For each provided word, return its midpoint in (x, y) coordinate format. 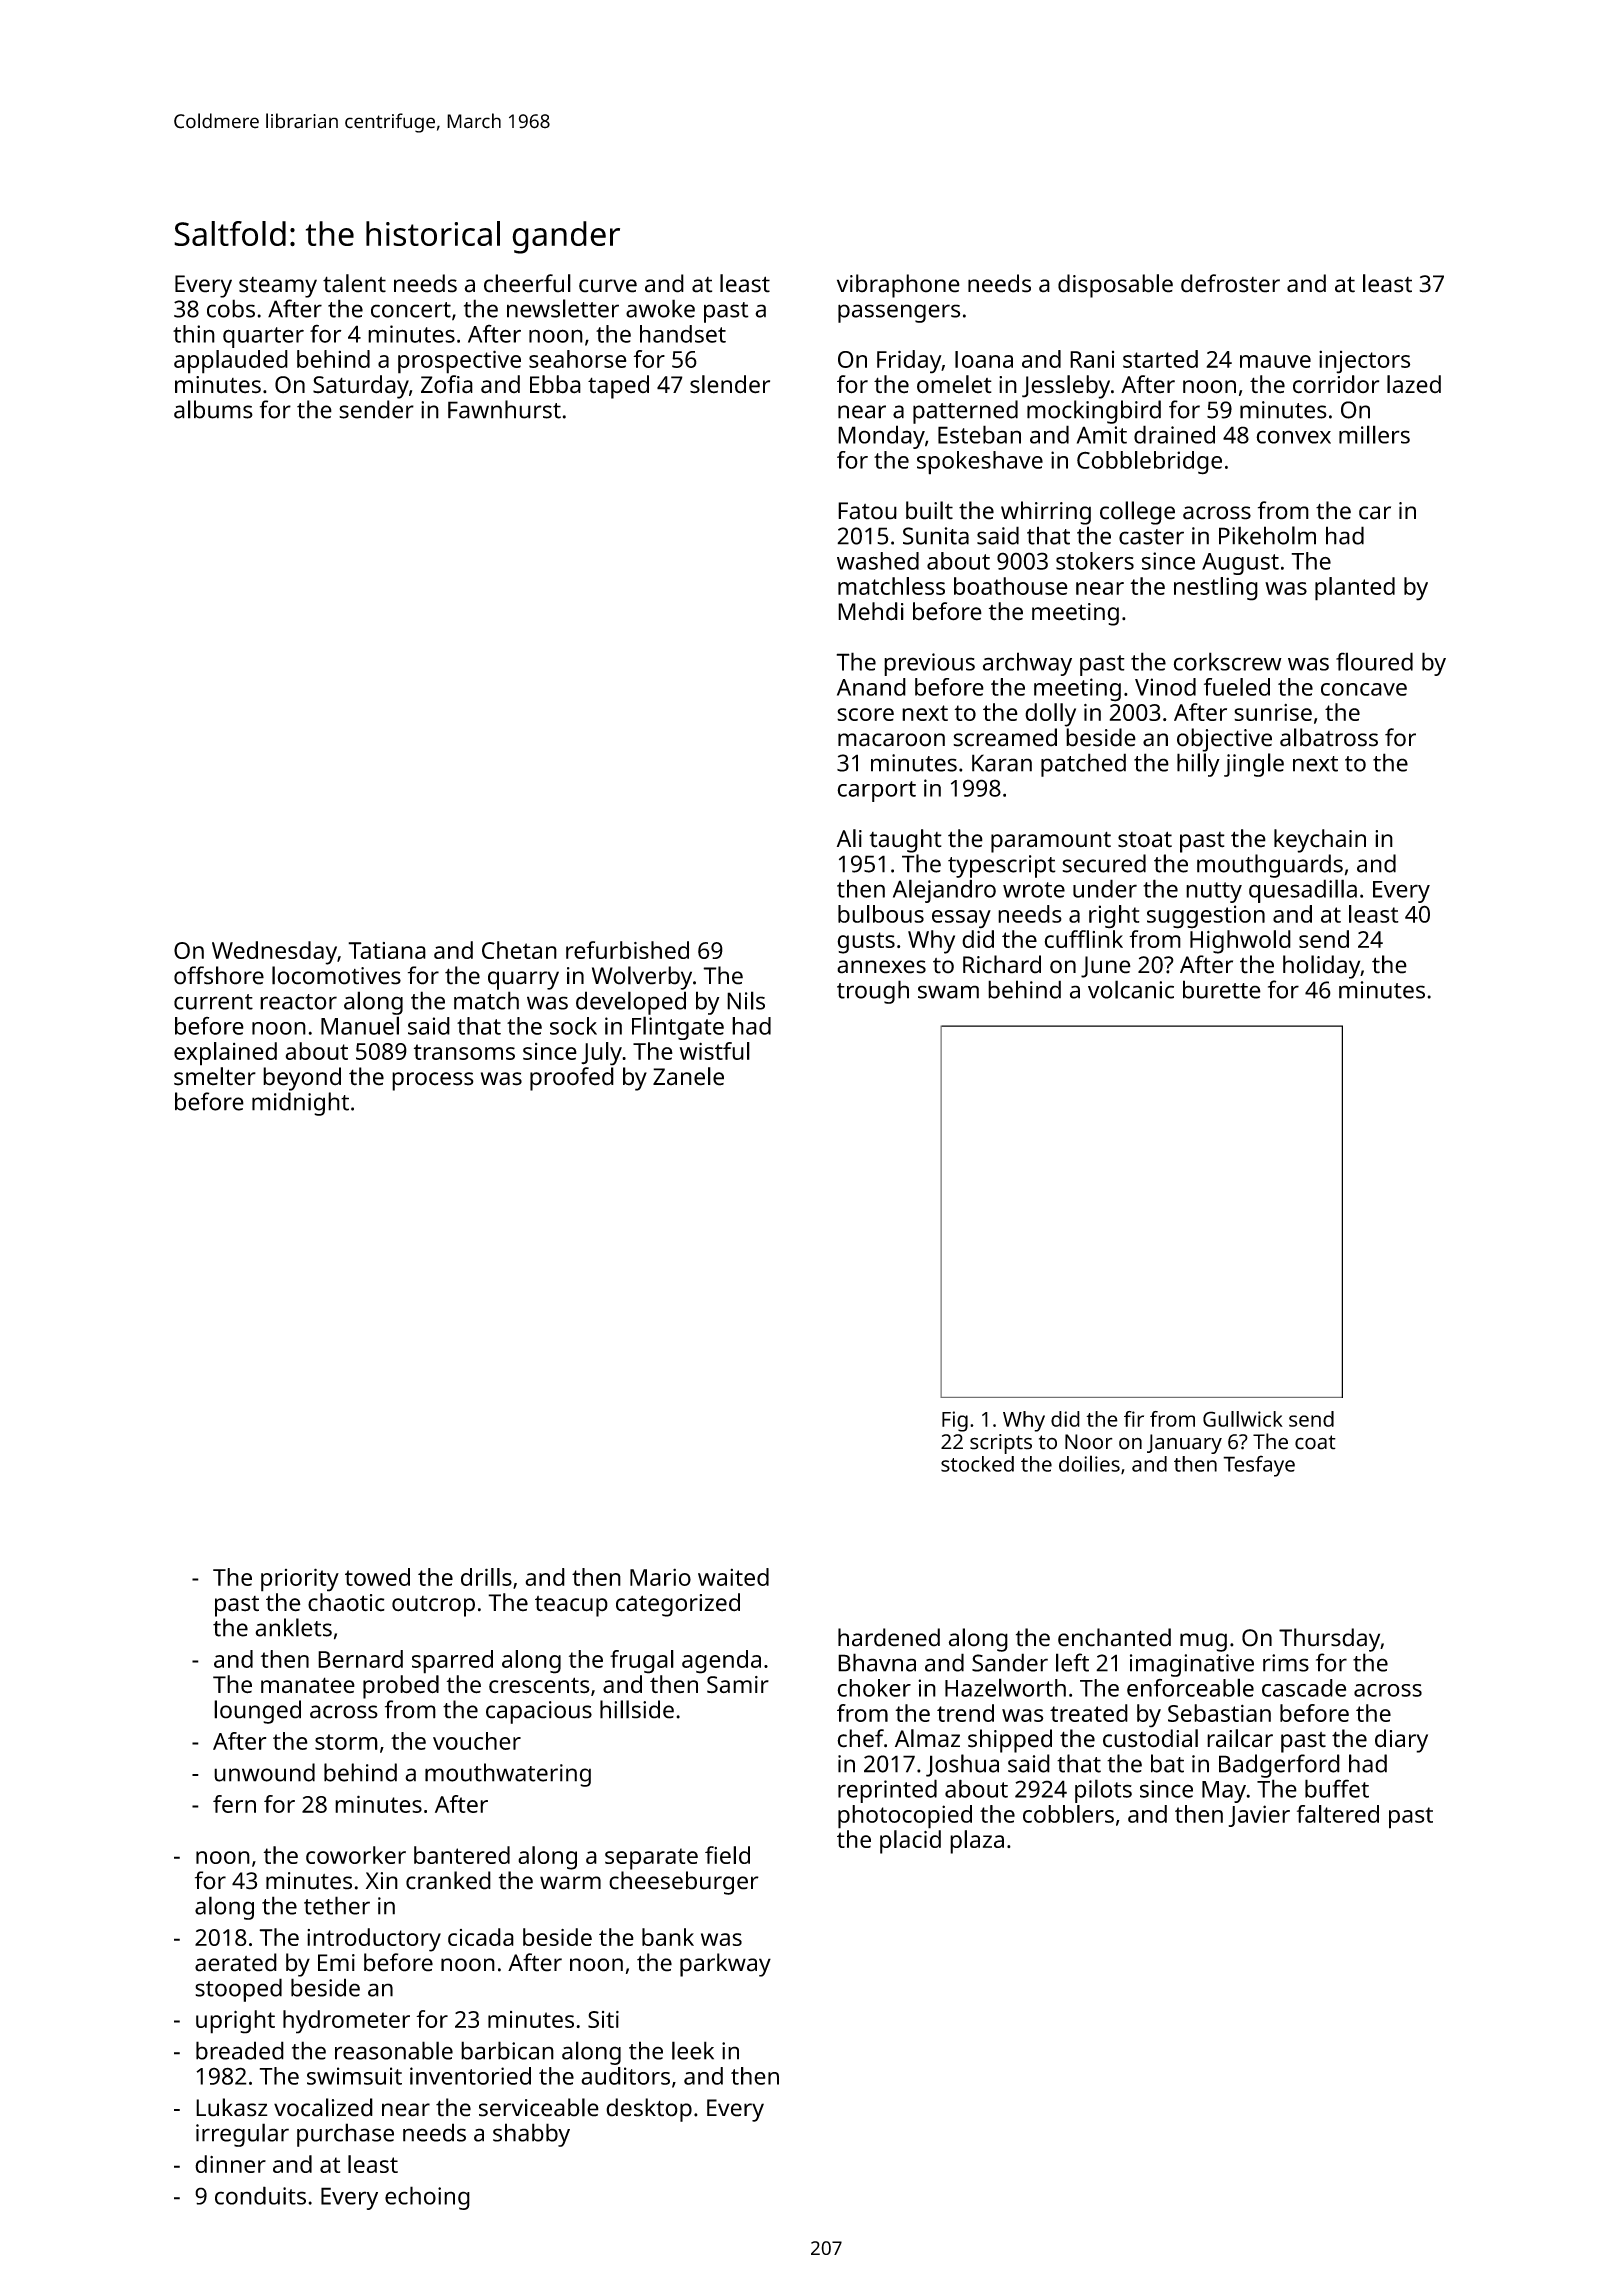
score (865, 714)
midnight (300, 1104)
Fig (955, 1421)
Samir (738, 1685)
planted (1355, 589)
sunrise (1273, 712)
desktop (649, 2110)
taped (618, 387)
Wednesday (274, 953)
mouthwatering (508, 1775)
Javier (1259, 1816)
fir (1134, 1419)
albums (213, 409)
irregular (242, 2135)
